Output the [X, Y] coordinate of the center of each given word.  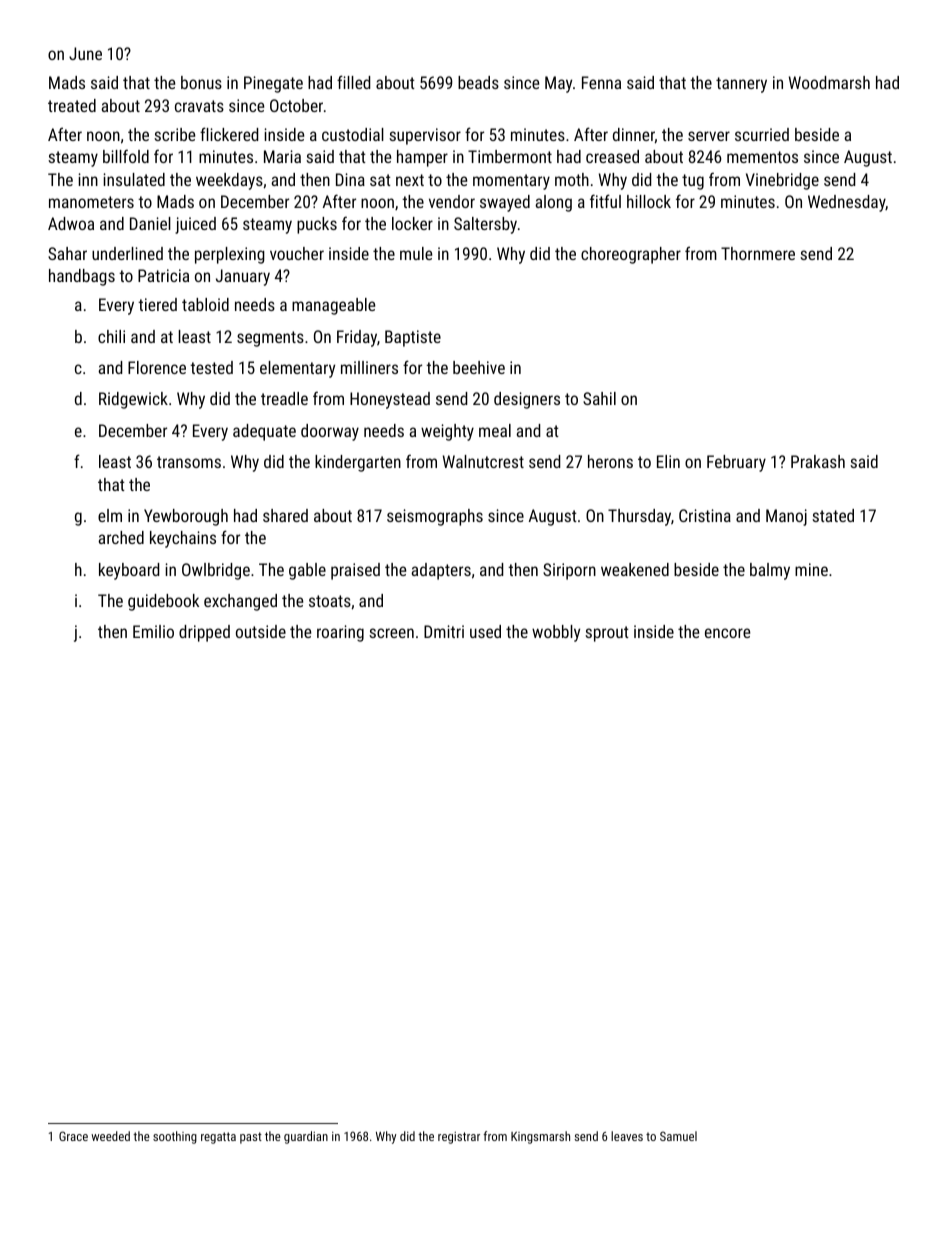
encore [727, 633]
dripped [204, 633]
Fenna [601, 82]
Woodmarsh [829, 82]
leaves [627, 1136]
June [85, 53]
